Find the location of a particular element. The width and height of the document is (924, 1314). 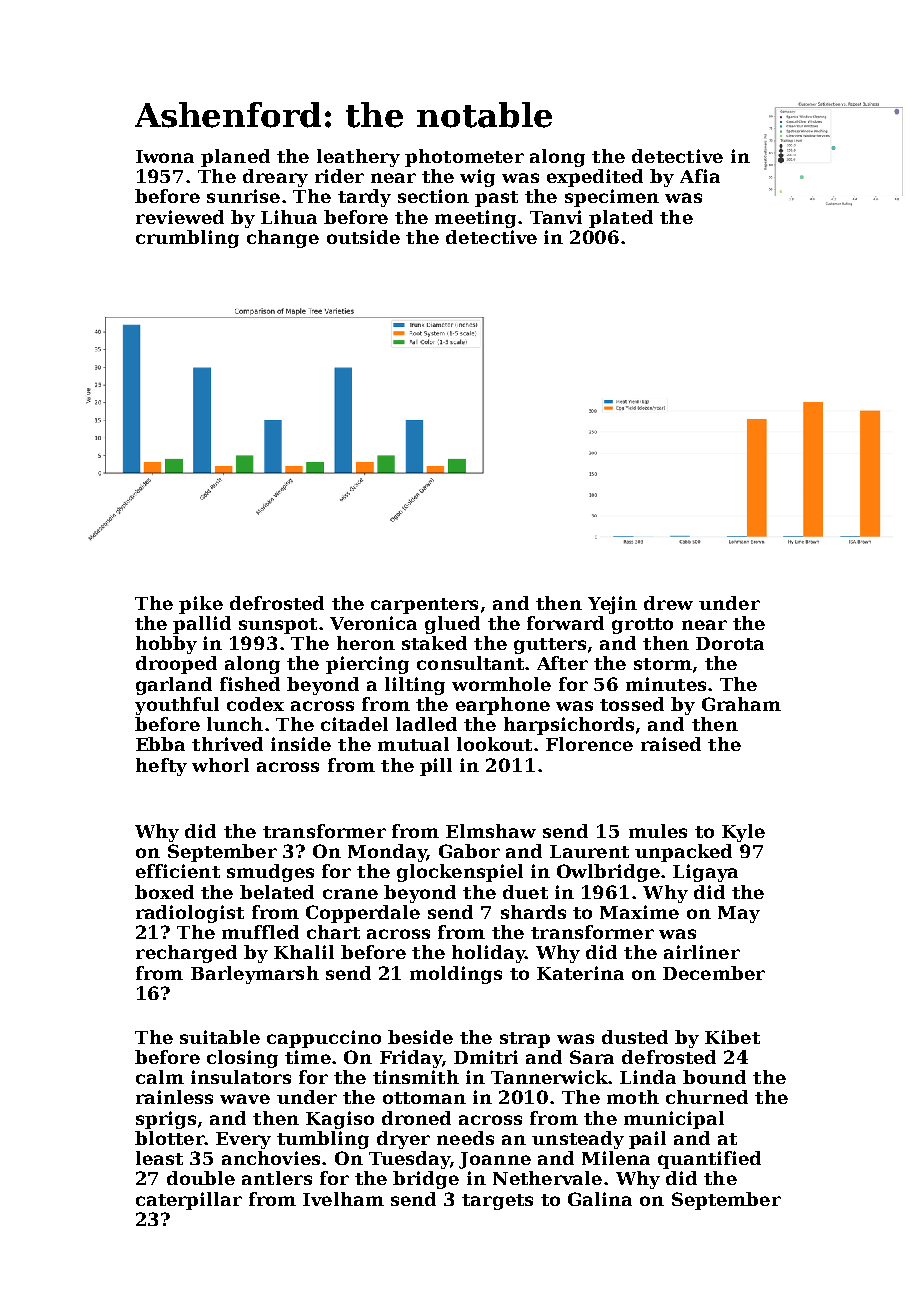

antlers is located at coordinates (277, 1178).
